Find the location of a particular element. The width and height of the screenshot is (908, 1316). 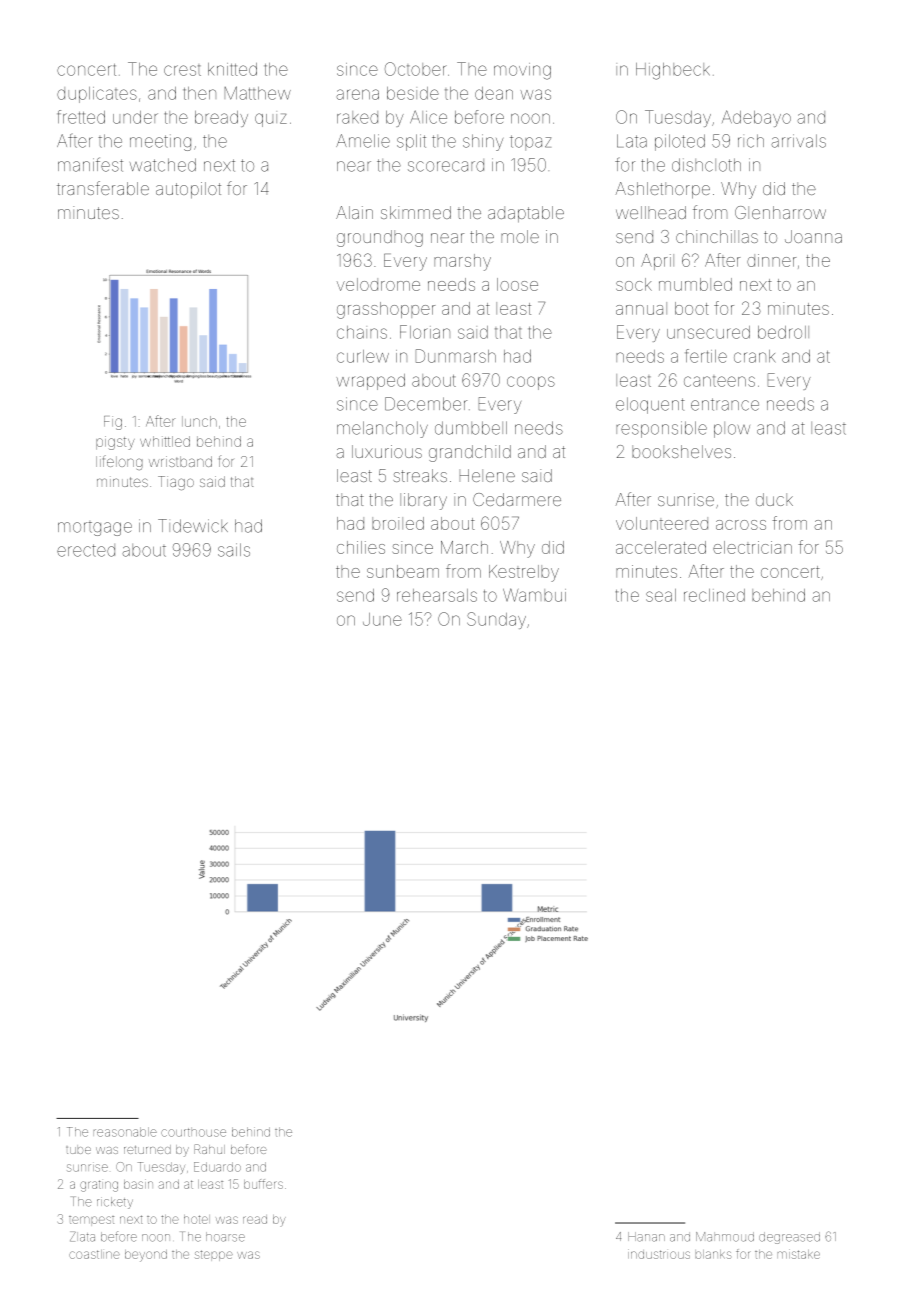

sails is located at coordinates (234, 550).
